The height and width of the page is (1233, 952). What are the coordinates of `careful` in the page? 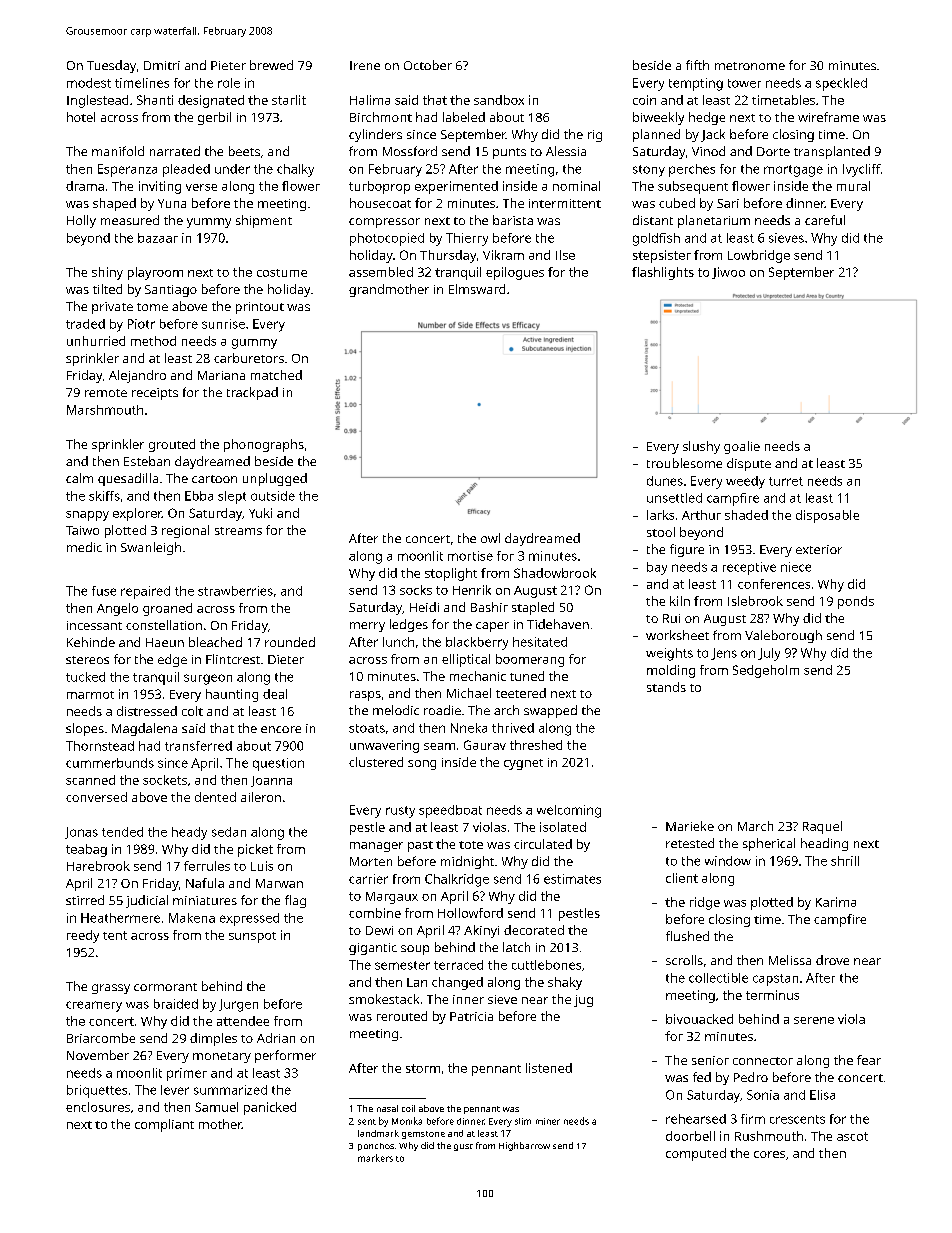 It's located at (825, 220).
